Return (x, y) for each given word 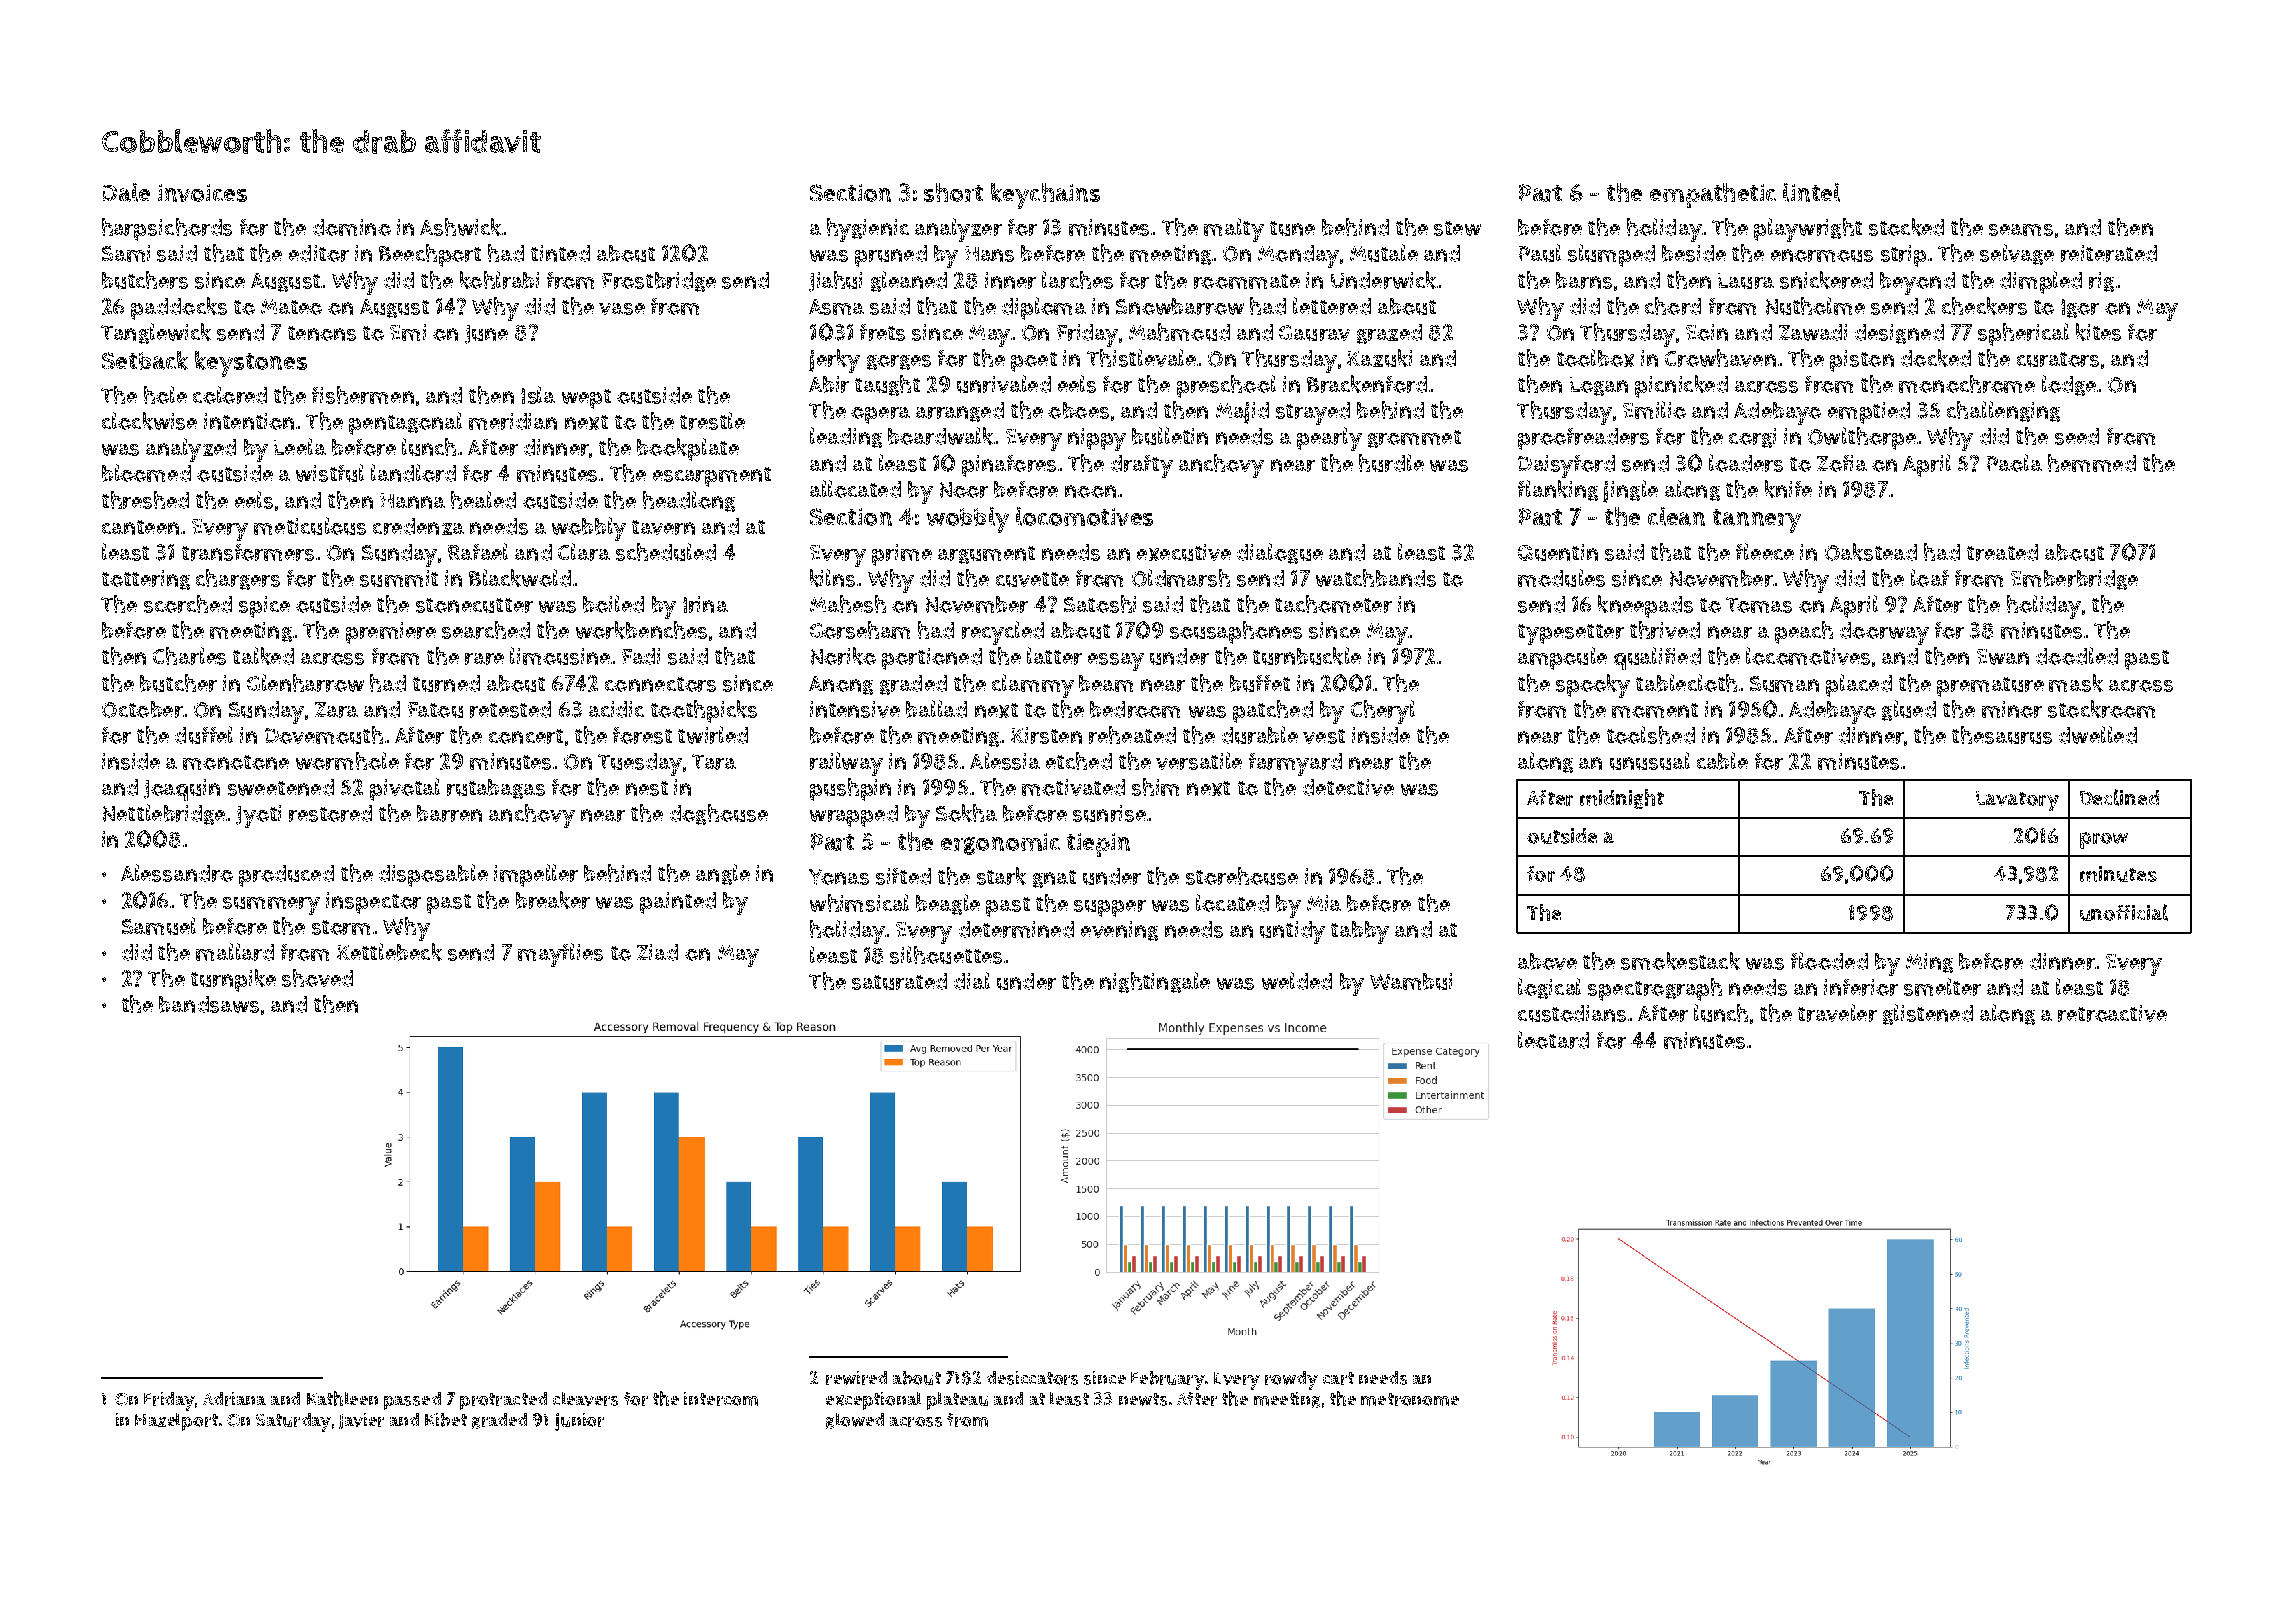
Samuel (159, 926)
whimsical (859, 903)
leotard (1553, 1040)
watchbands (1376, 578)
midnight (1622, 799)
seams (2021, 230)
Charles (189, 656)
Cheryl (1383, 712)
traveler (1837, 1013)
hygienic (868, 230)
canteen (140, 527)
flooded (1829, 961)
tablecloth (1686, 683)
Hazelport (176, 1422)
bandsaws (209, 1004)
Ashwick (460, 227)
